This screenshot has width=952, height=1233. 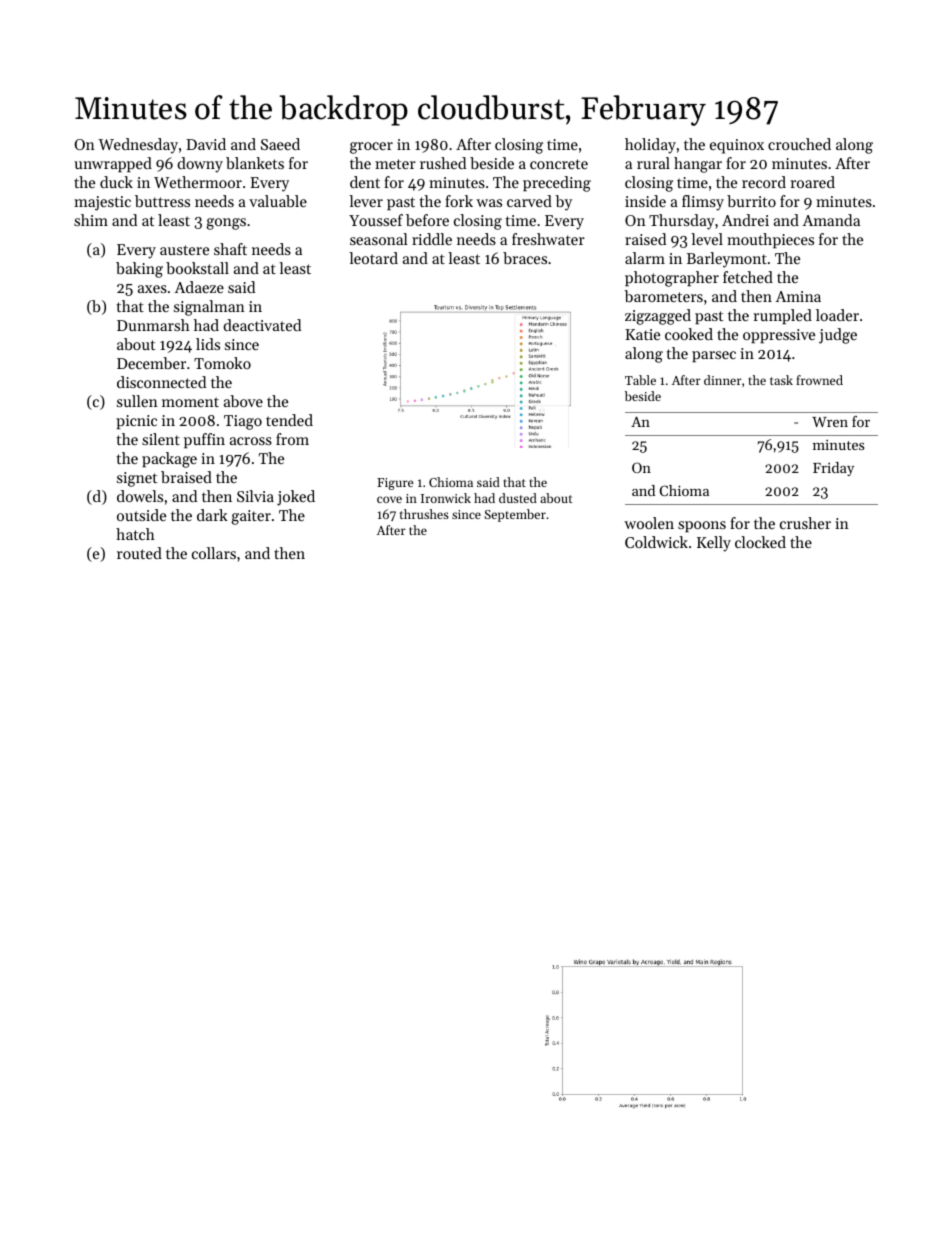 I want to click on clocked, so click(x=760, y=542).
